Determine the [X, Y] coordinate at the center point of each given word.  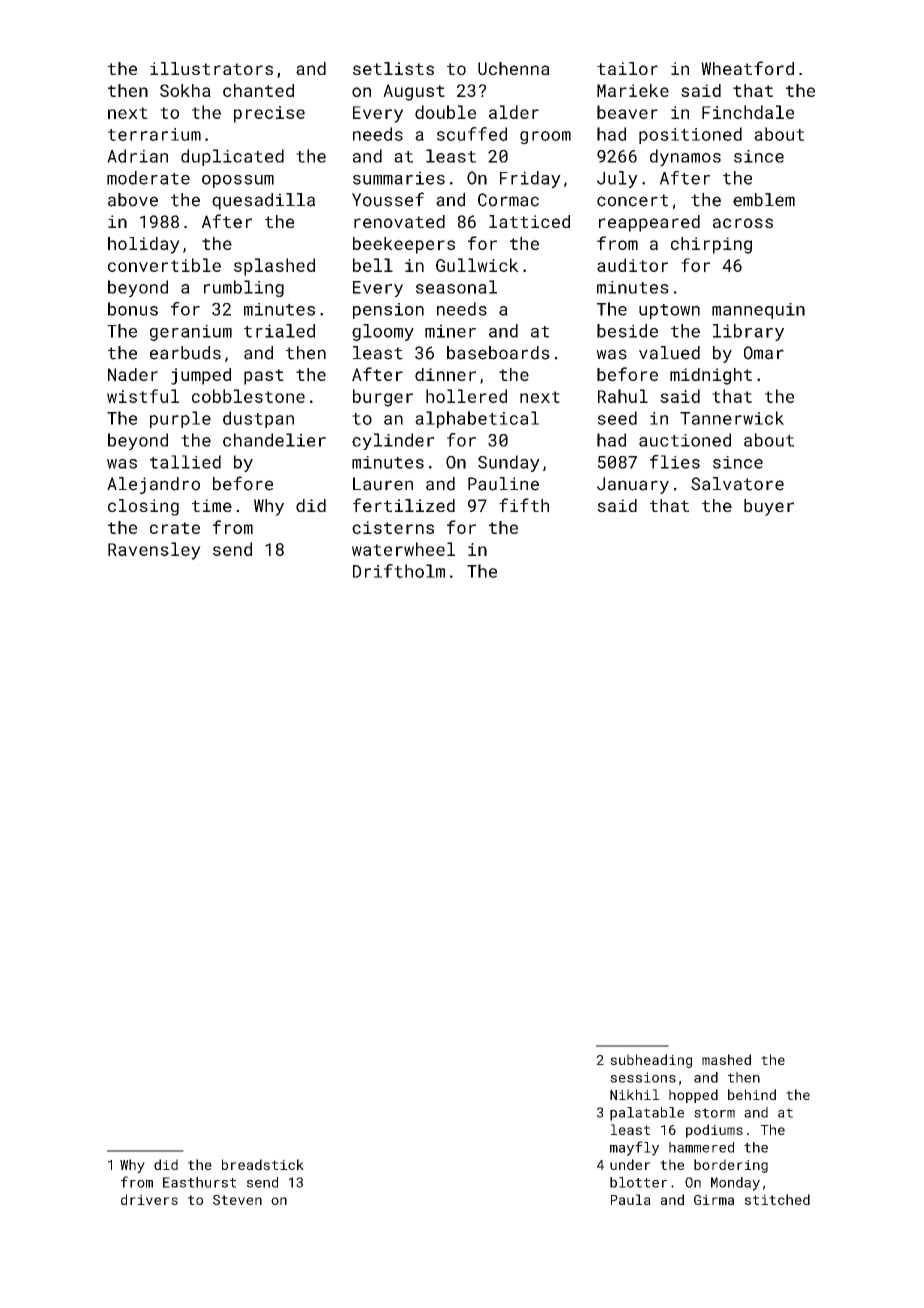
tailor [627, 68]
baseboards [498, 353]
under [630, 1164]
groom [545, 138]
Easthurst [199, 1182]
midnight [711, 376]
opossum [238, 181]
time [212, 505]
